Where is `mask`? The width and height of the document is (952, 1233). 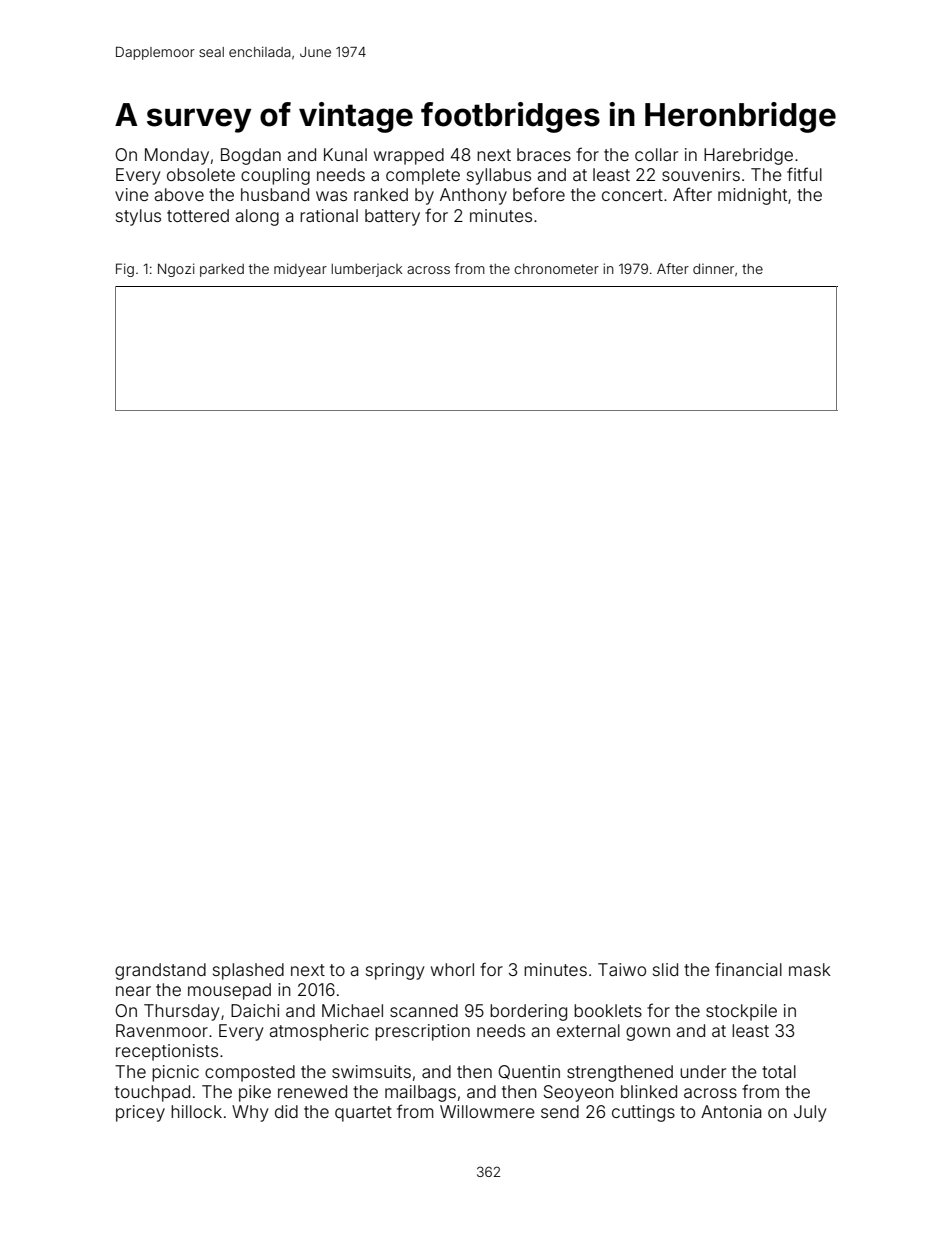
mask is located at coordinates (810, 969).
